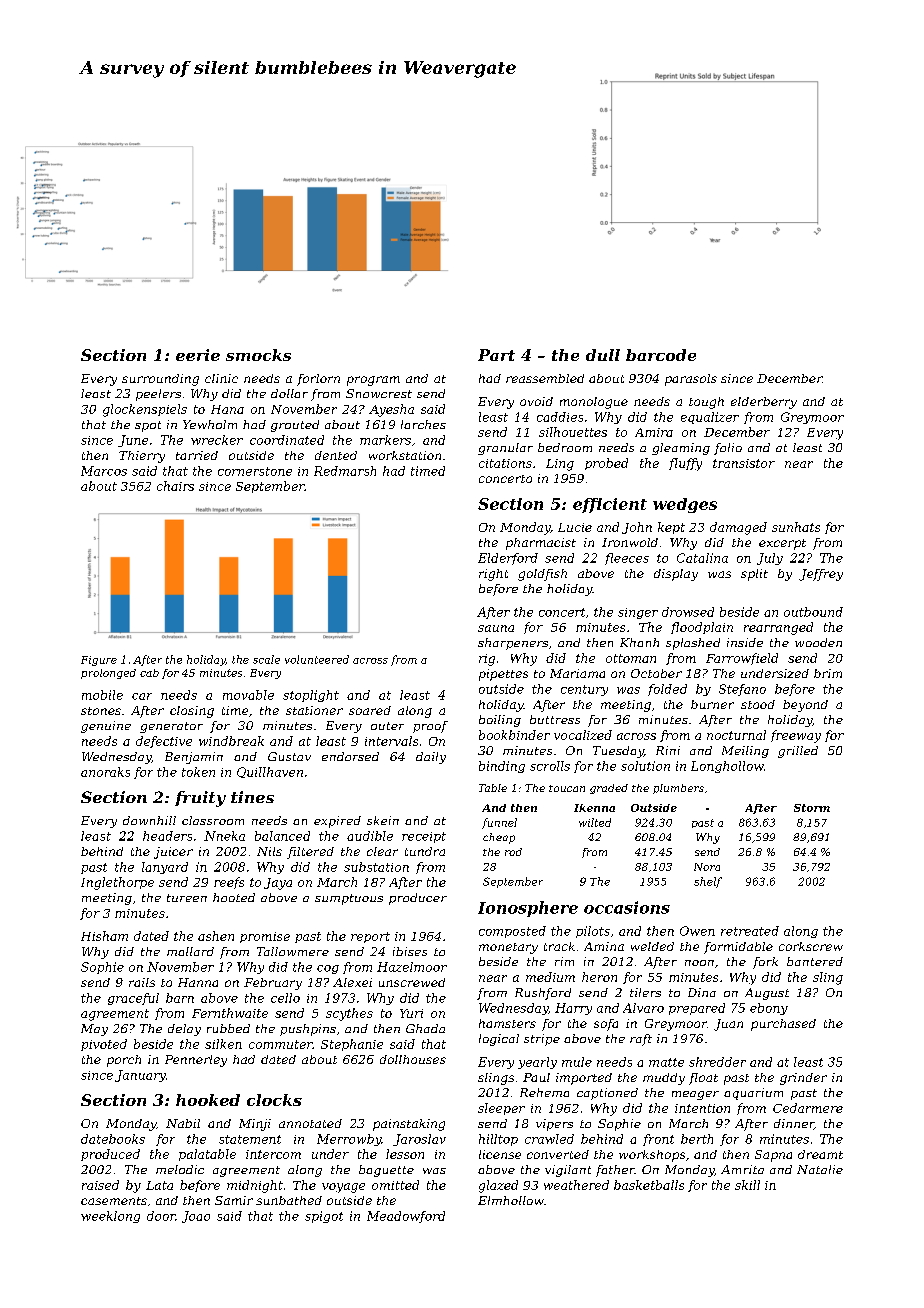  What do you see at coordinates (248, 695) in the screenshot?
I see `movable` at bounding box center [248, 695].
